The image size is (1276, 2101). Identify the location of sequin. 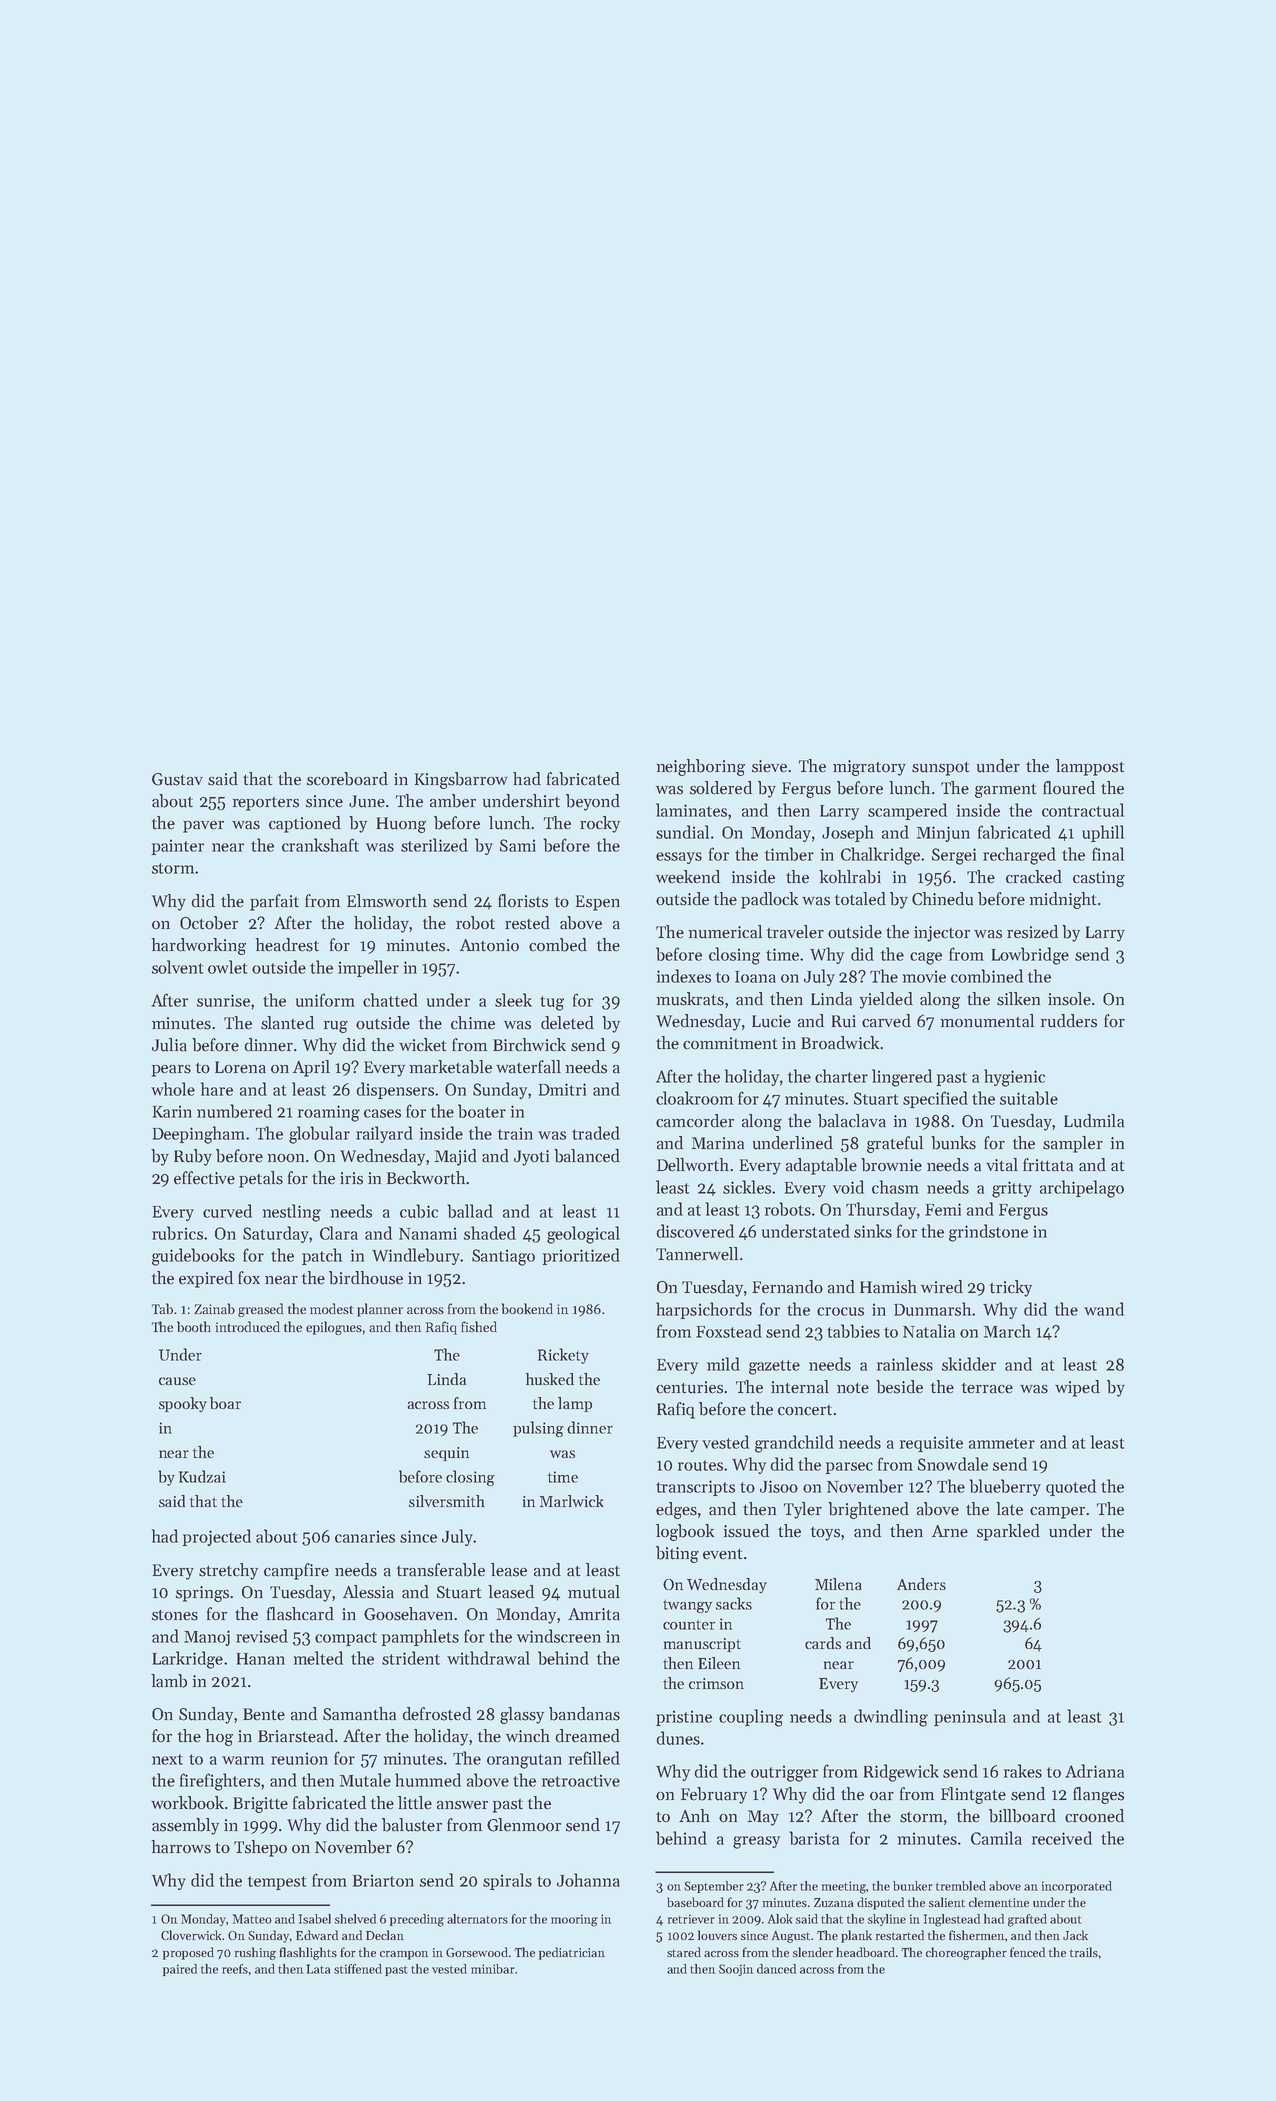
(446, 1454).
